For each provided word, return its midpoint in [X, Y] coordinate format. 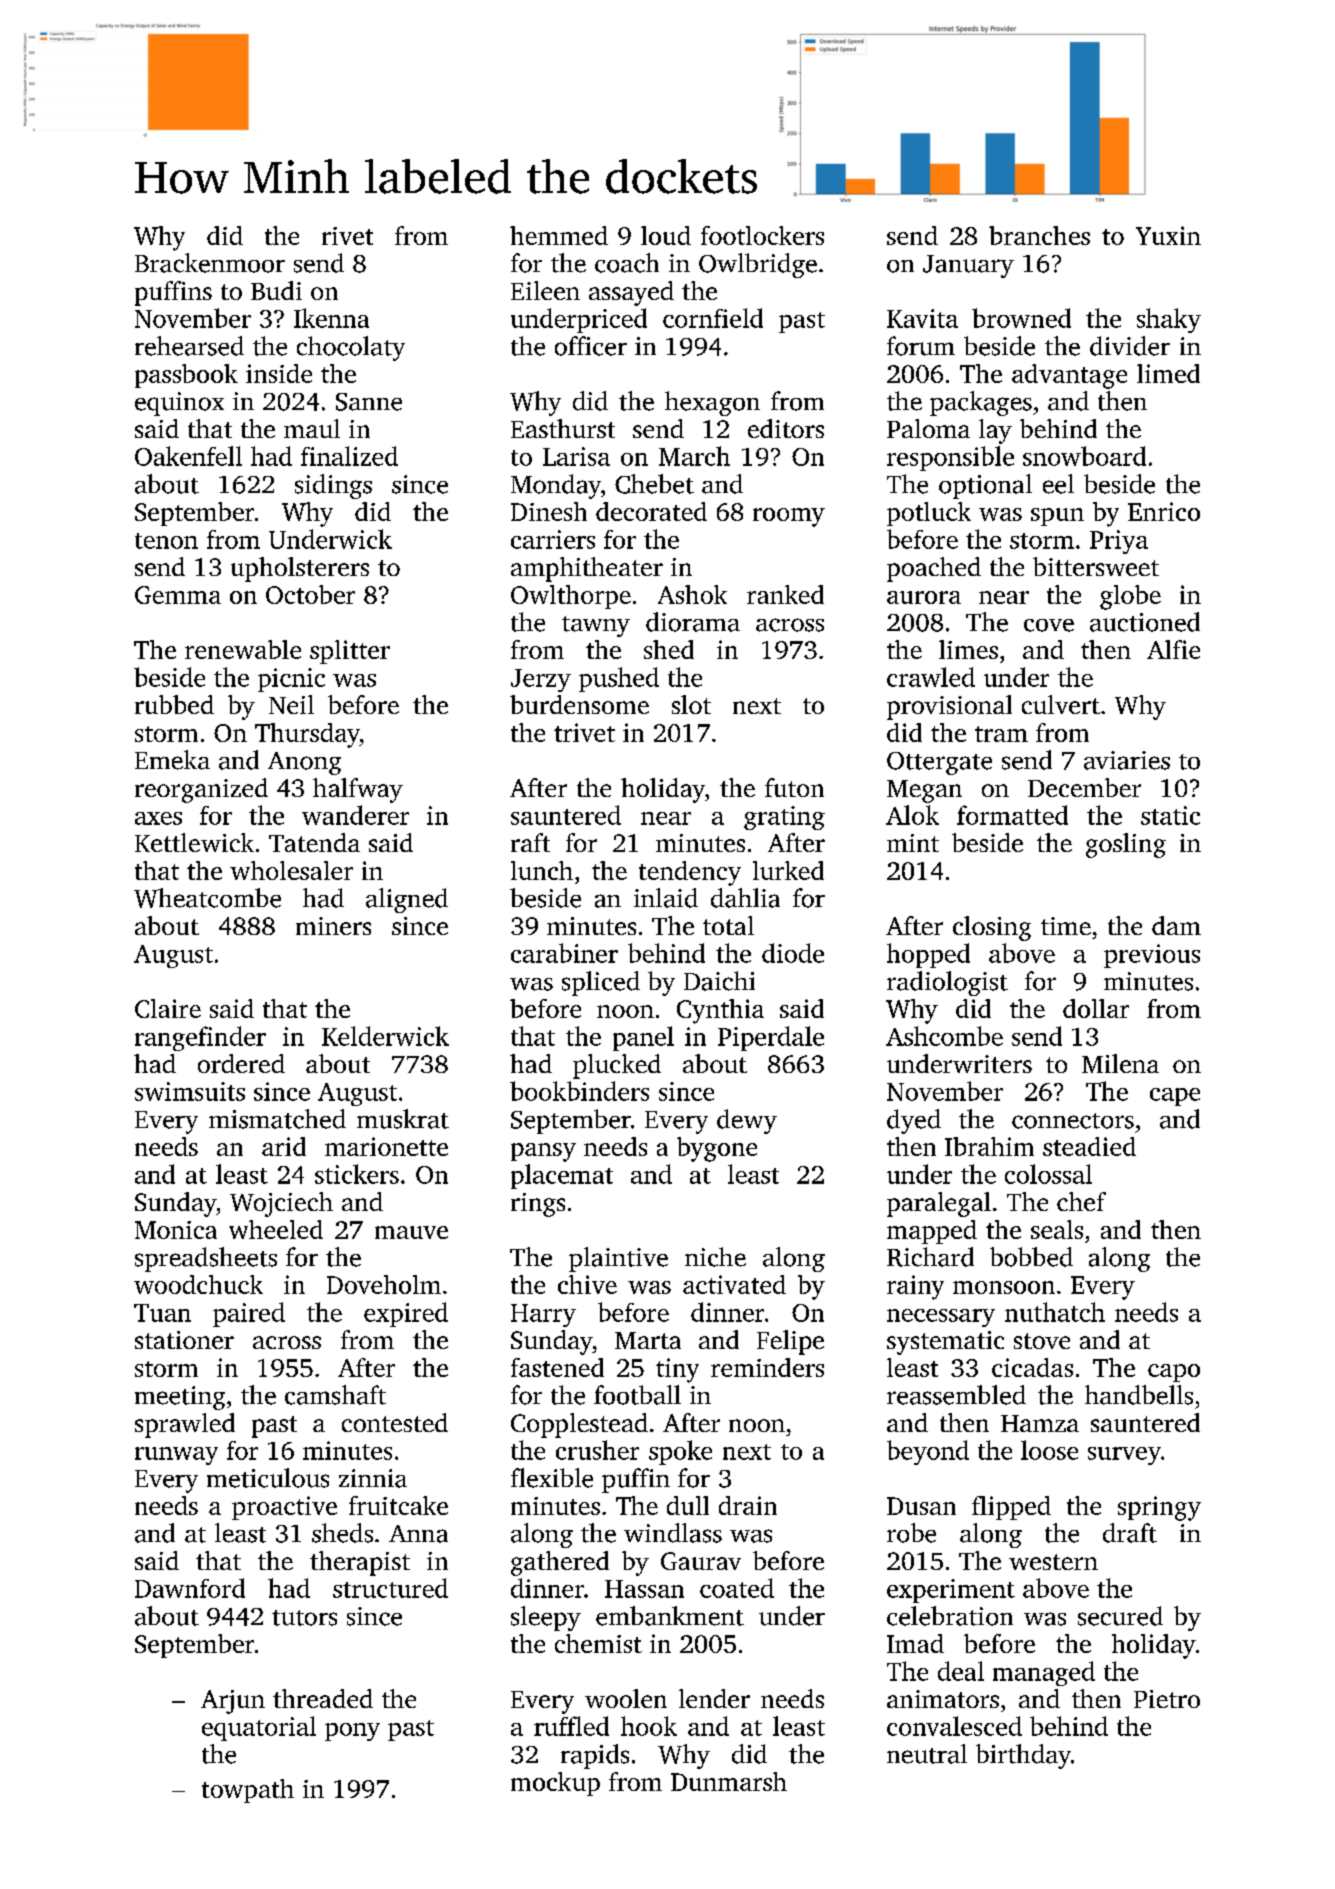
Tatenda [314, 842]
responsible [950, 458]
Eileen [545, 290]
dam [1176, 925]
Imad [915, 1643]
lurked [788, 870]
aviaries [1127, 760]
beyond [928, 1452]
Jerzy [541, 680]
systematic [945, 1343]
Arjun [233, 1702]
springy [1159, 1508]
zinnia [373, 1478]
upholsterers [300, 569]
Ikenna [331, 318]
